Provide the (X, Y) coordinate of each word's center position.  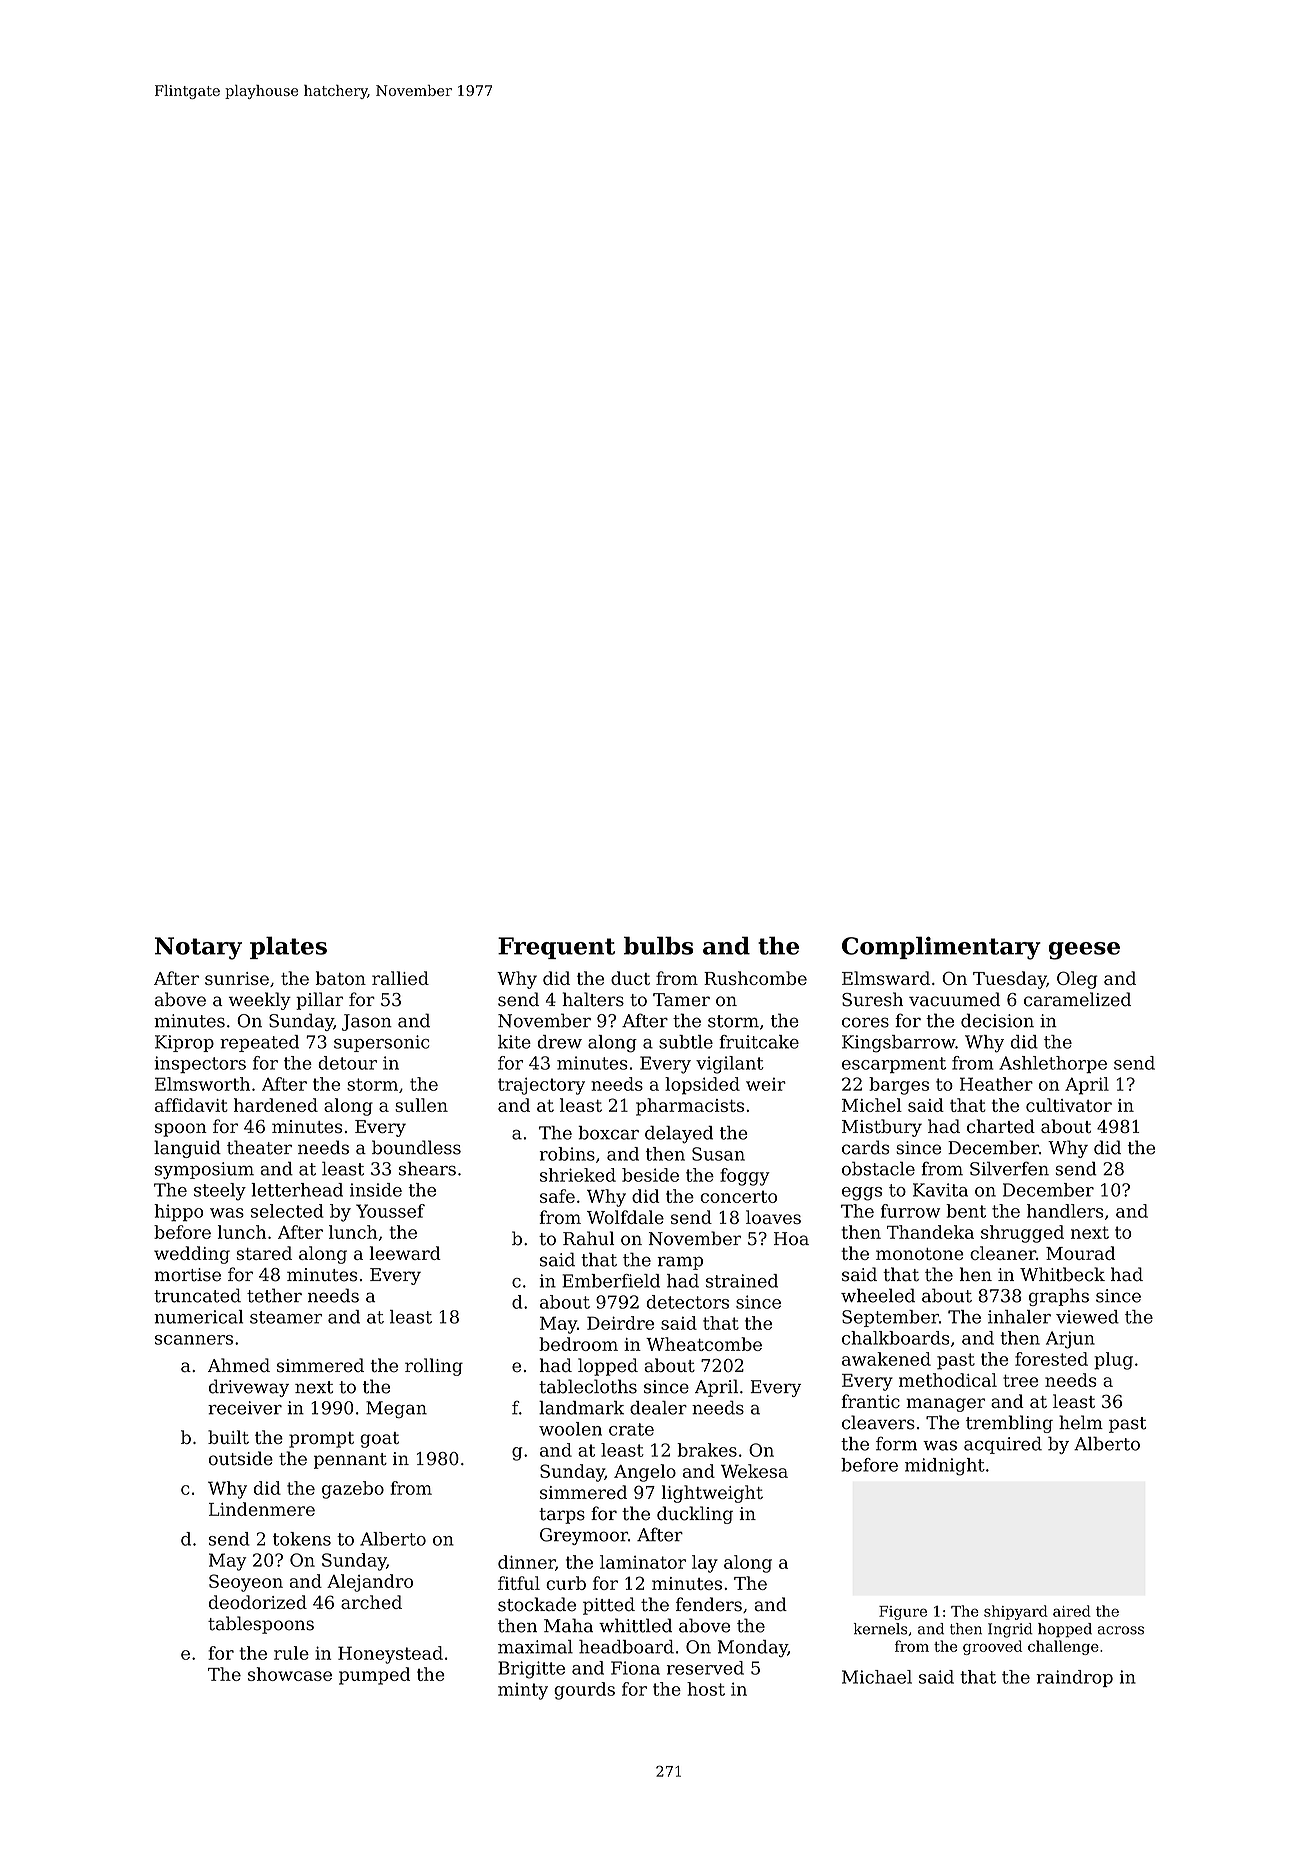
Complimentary (941, 948)
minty (523, 1691)
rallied (400, 978)
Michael (877, 1677)
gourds (584, 1691)
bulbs (658, 945)
